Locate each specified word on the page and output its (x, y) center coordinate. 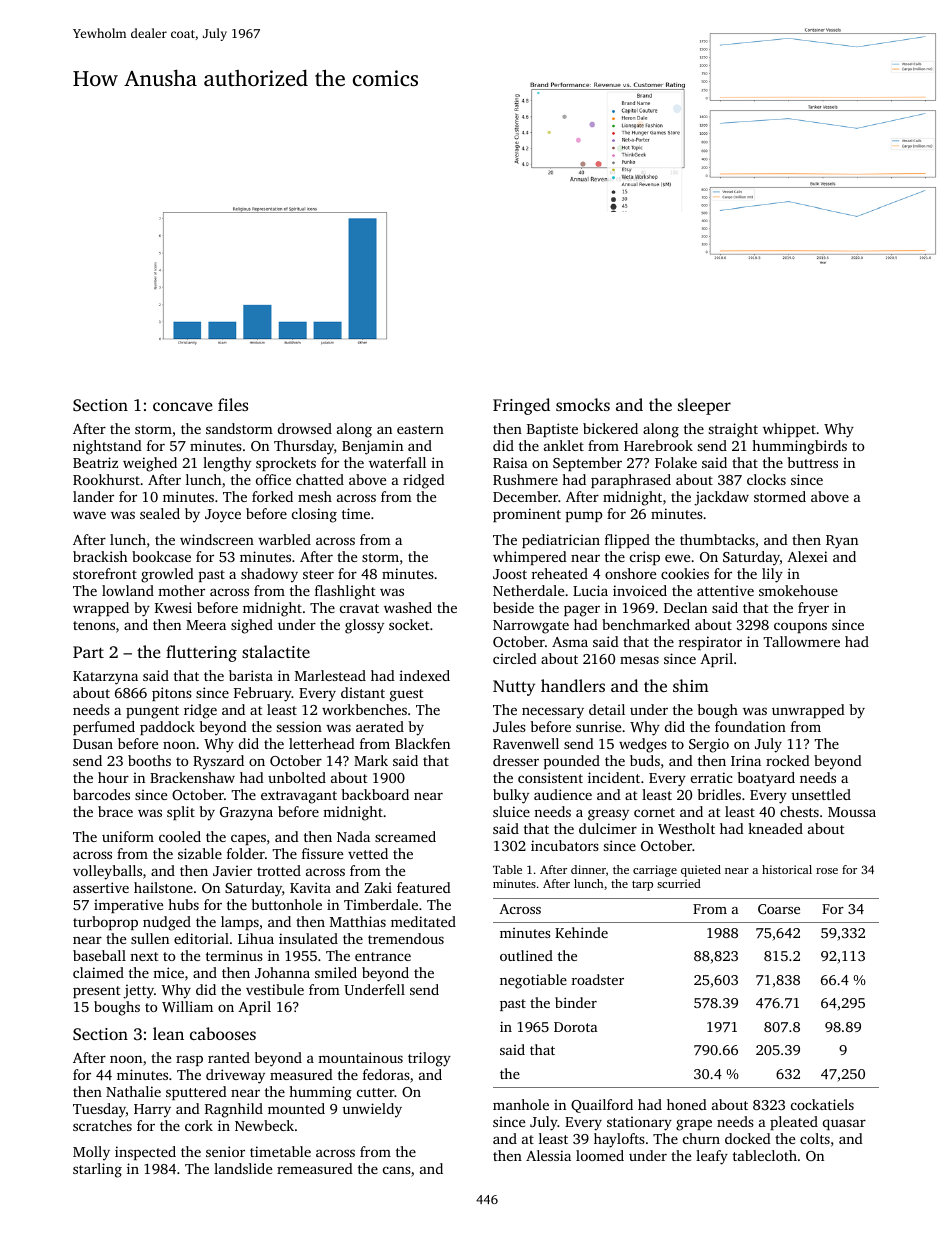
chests (799, 811)
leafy (712, 1157)
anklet (564, 445)
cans (397, 1170)
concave (183, 406)
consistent (550, 777)
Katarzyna (105, 678)
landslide (243, 1168)
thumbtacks (717, 539)
